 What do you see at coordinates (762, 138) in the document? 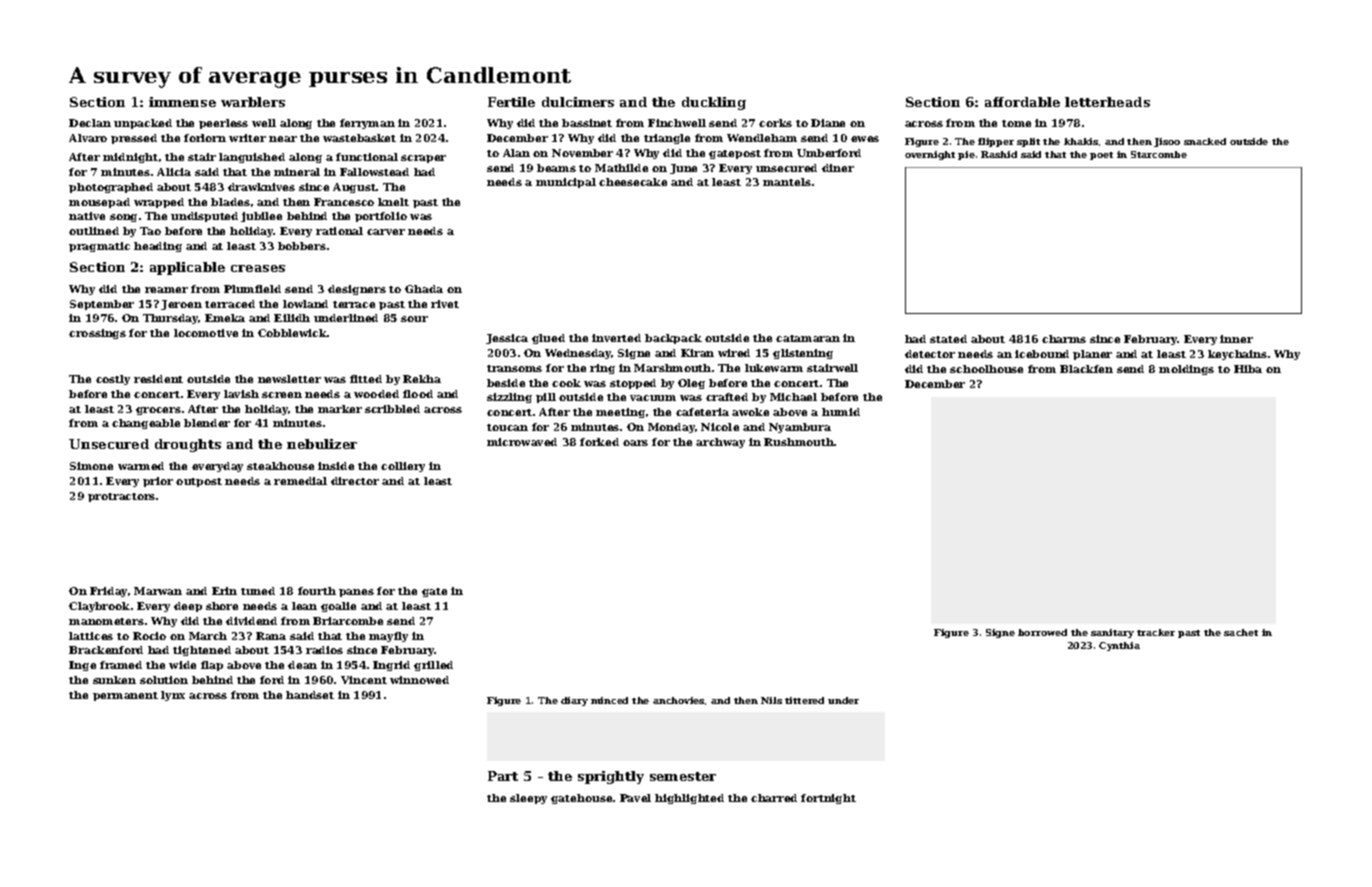
I see `Wendleham` at bounding box center [762, 138].
